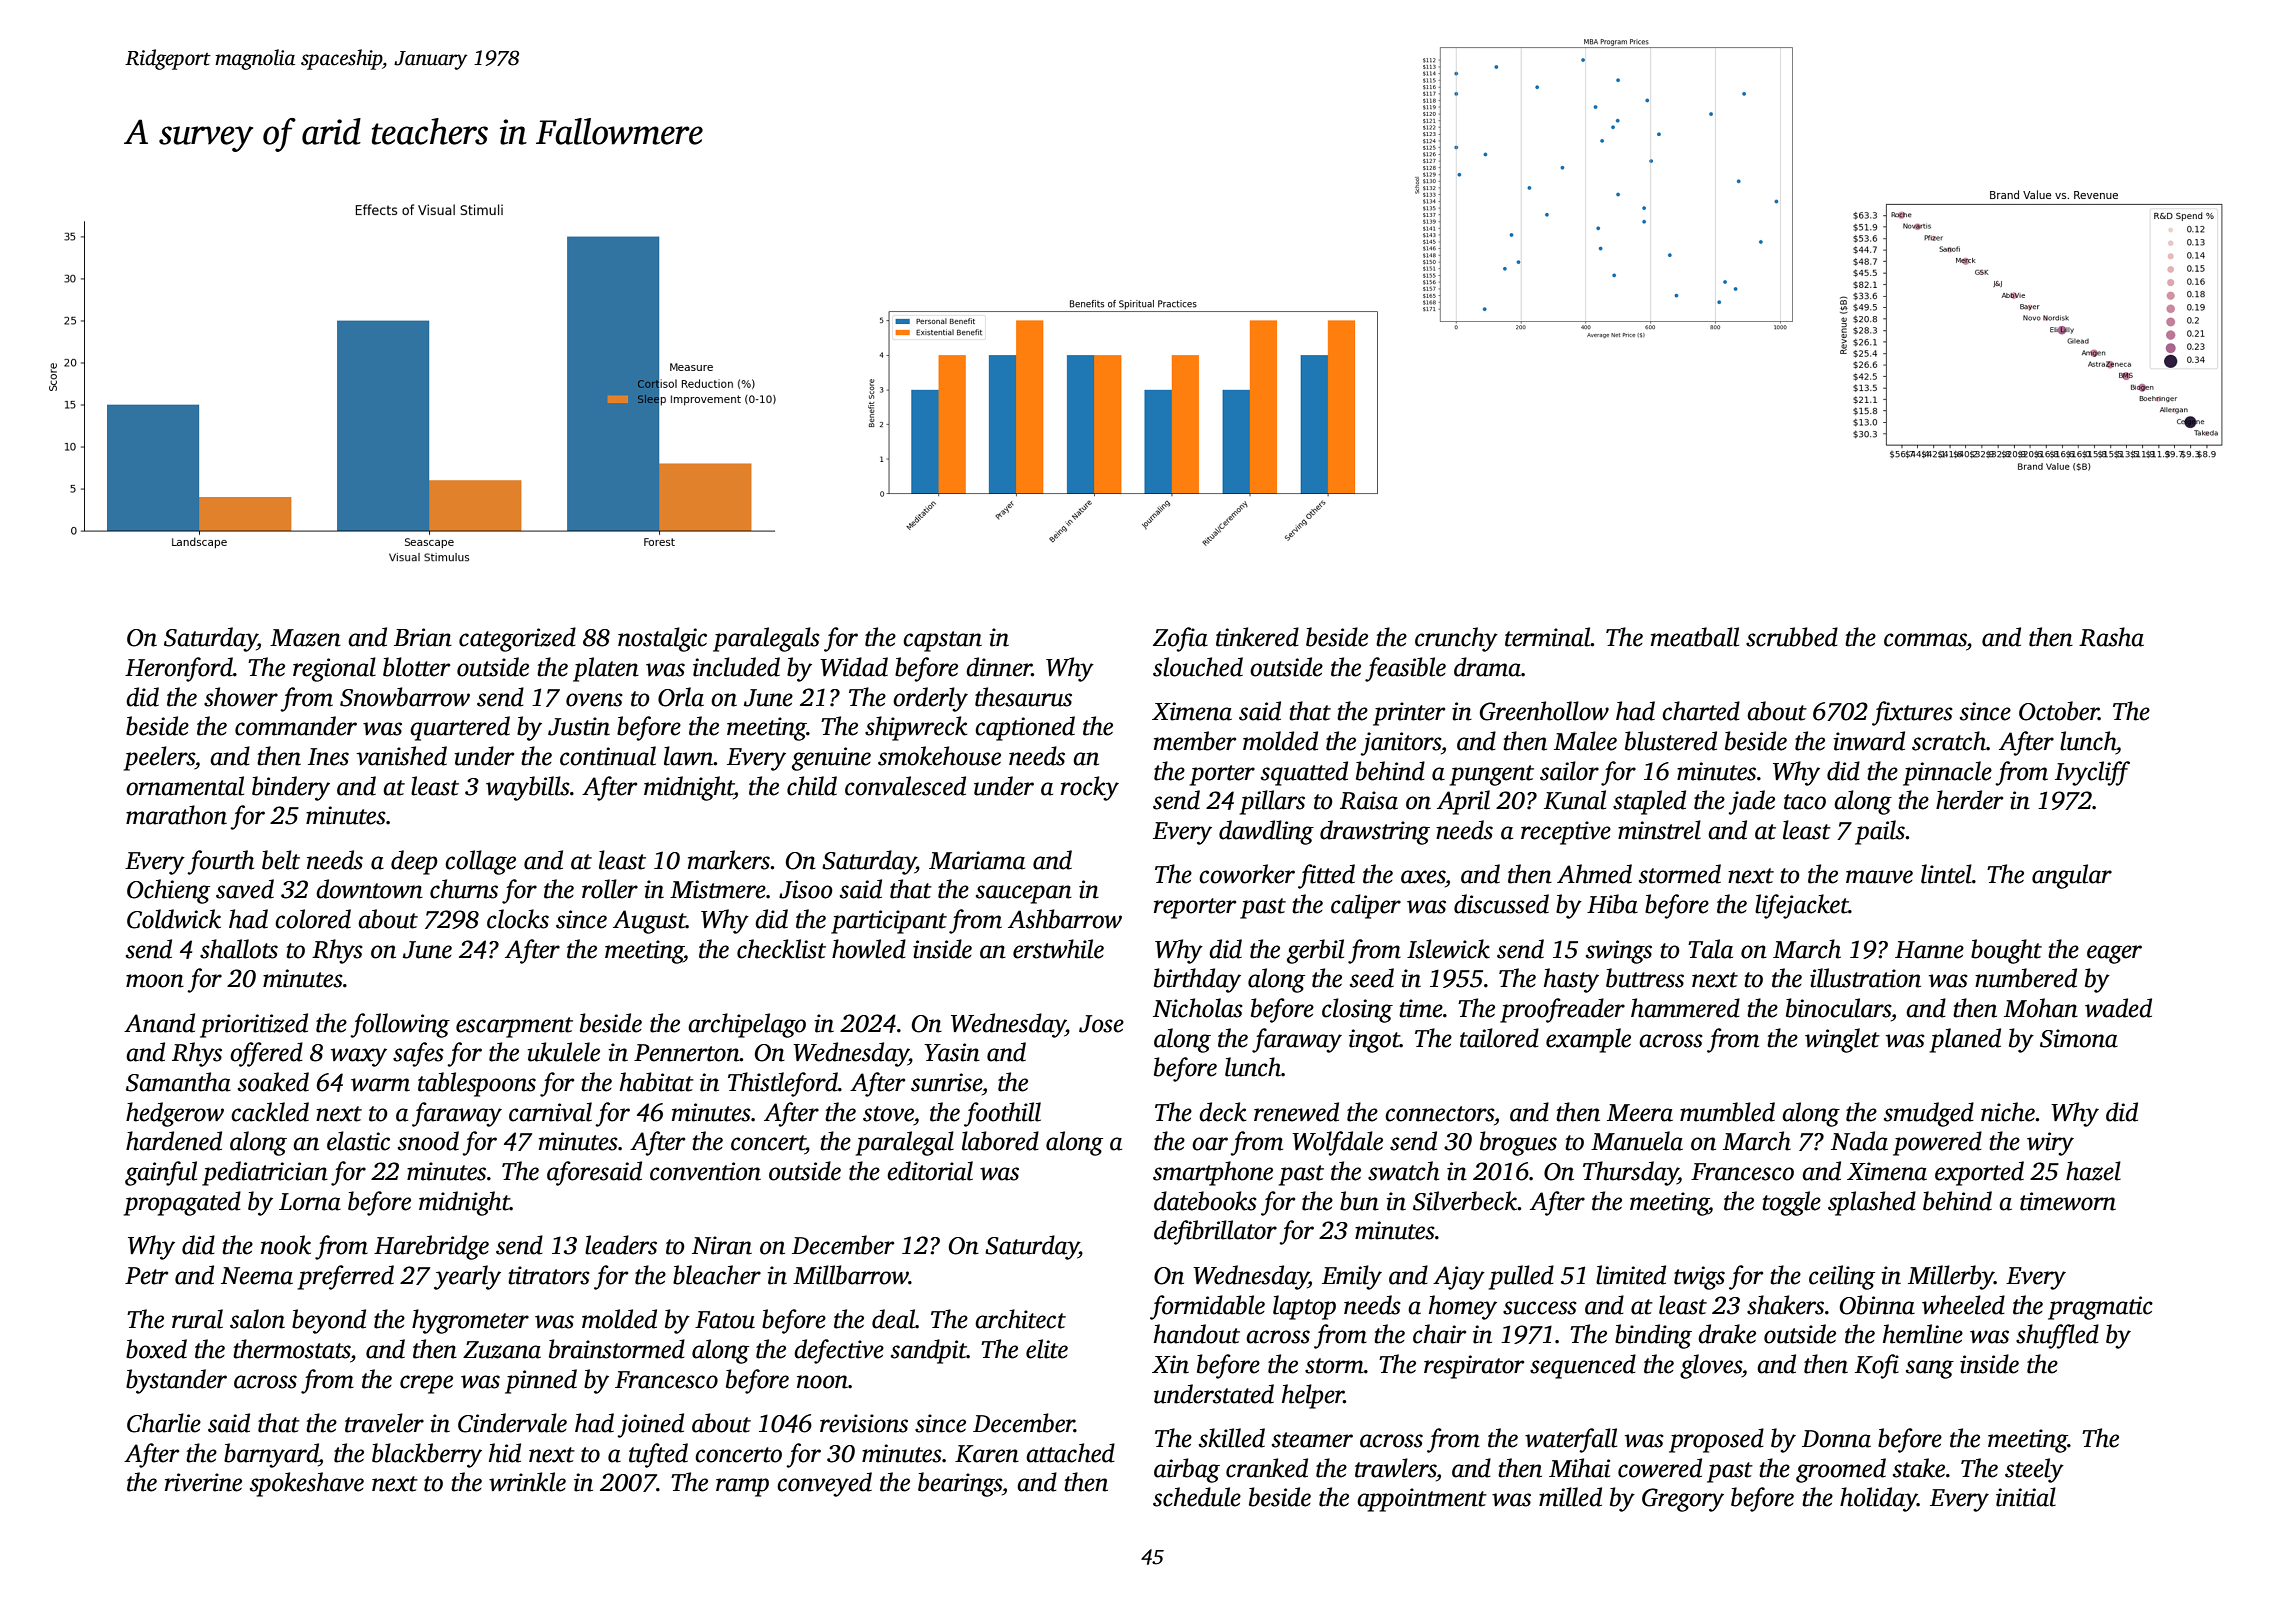 Image resolution: width=2282 pixels, height=1614 pixels. What do you see at coordinates (1969, 800) in the document?
I see `herder` at bounding box center [1969, 800].
